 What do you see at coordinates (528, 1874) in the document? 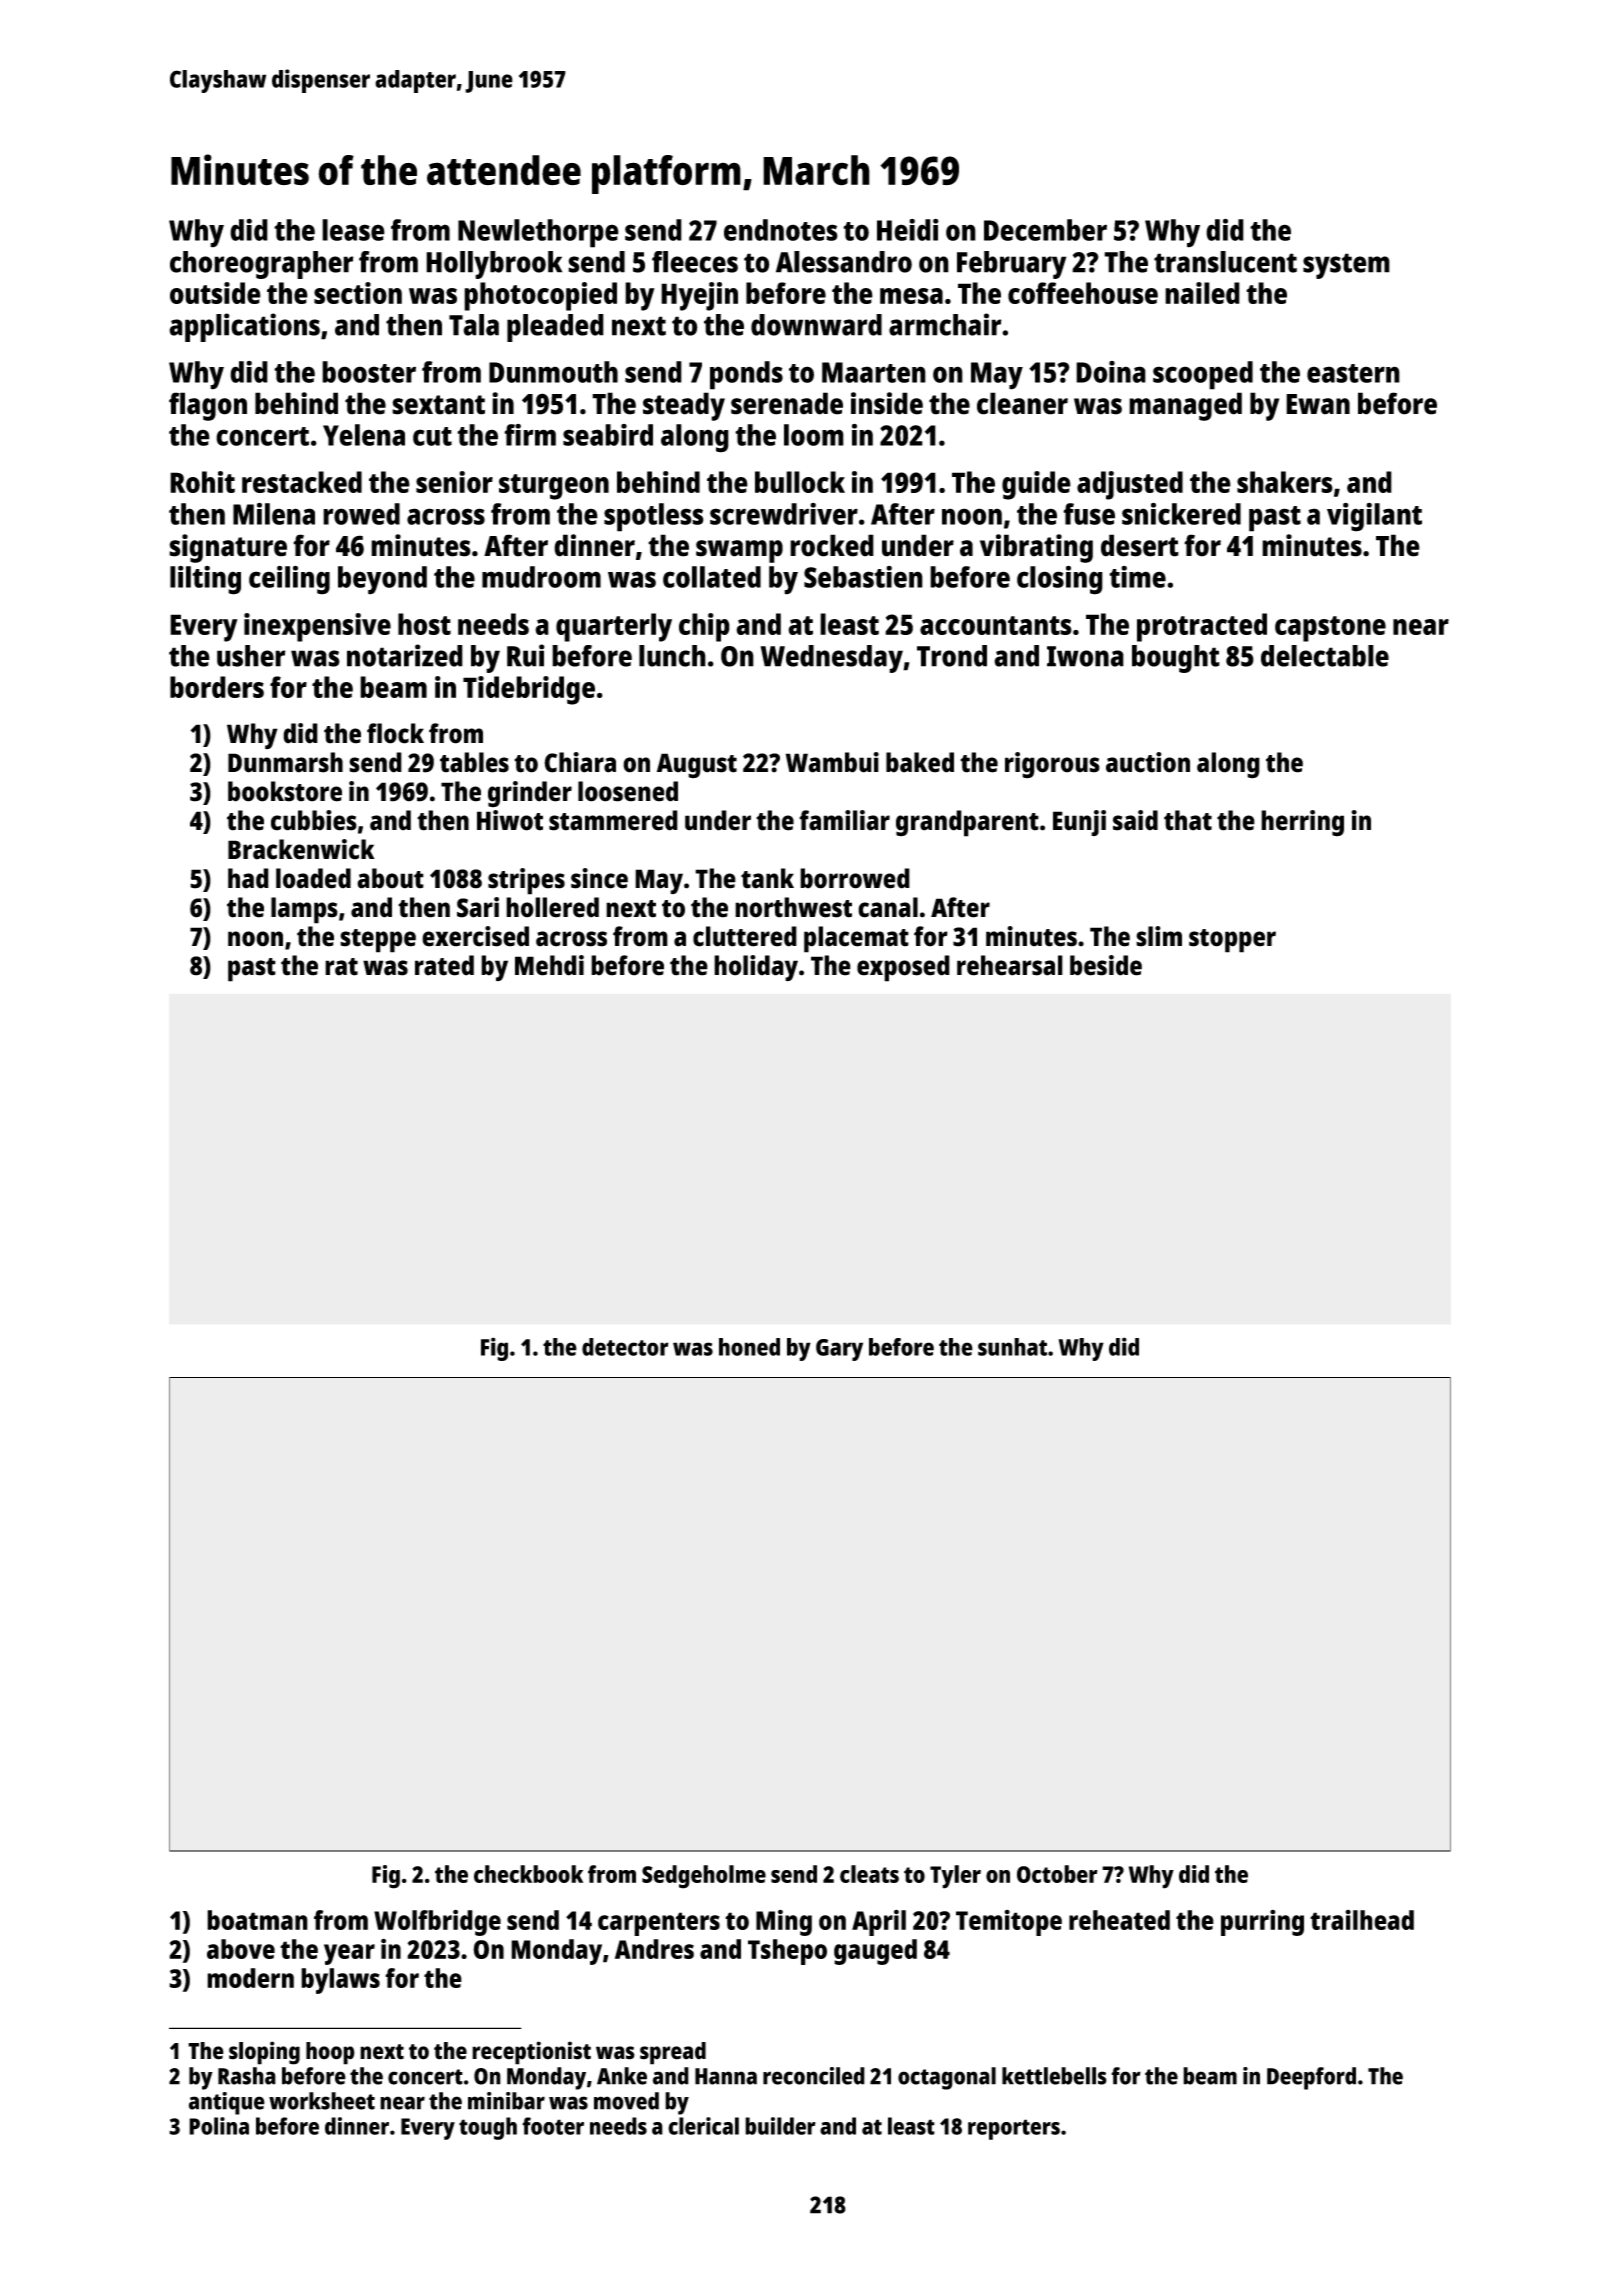
I see `checkbook` at bounding box center [528, 1874].
